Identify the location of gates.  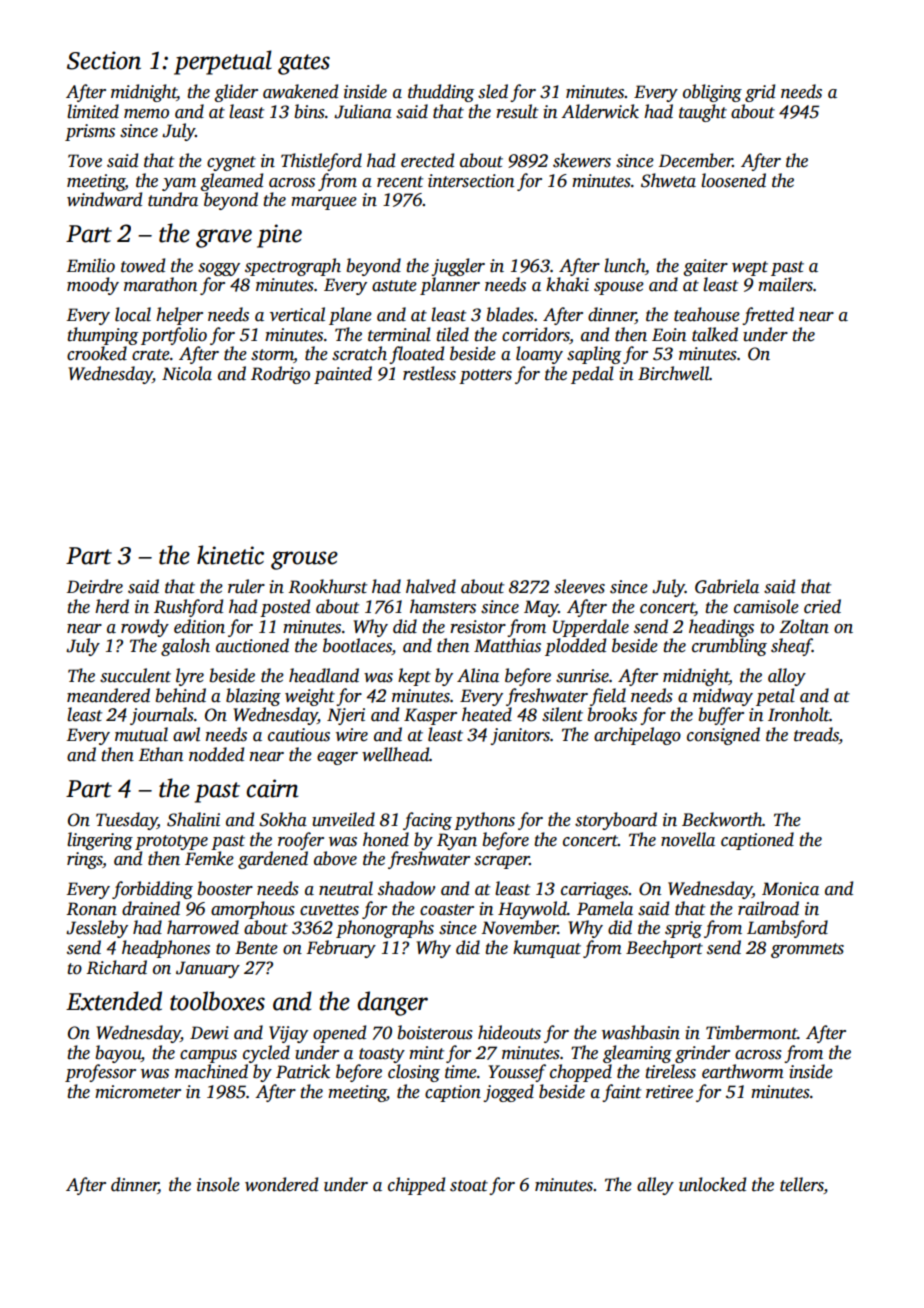
(304, 64).
